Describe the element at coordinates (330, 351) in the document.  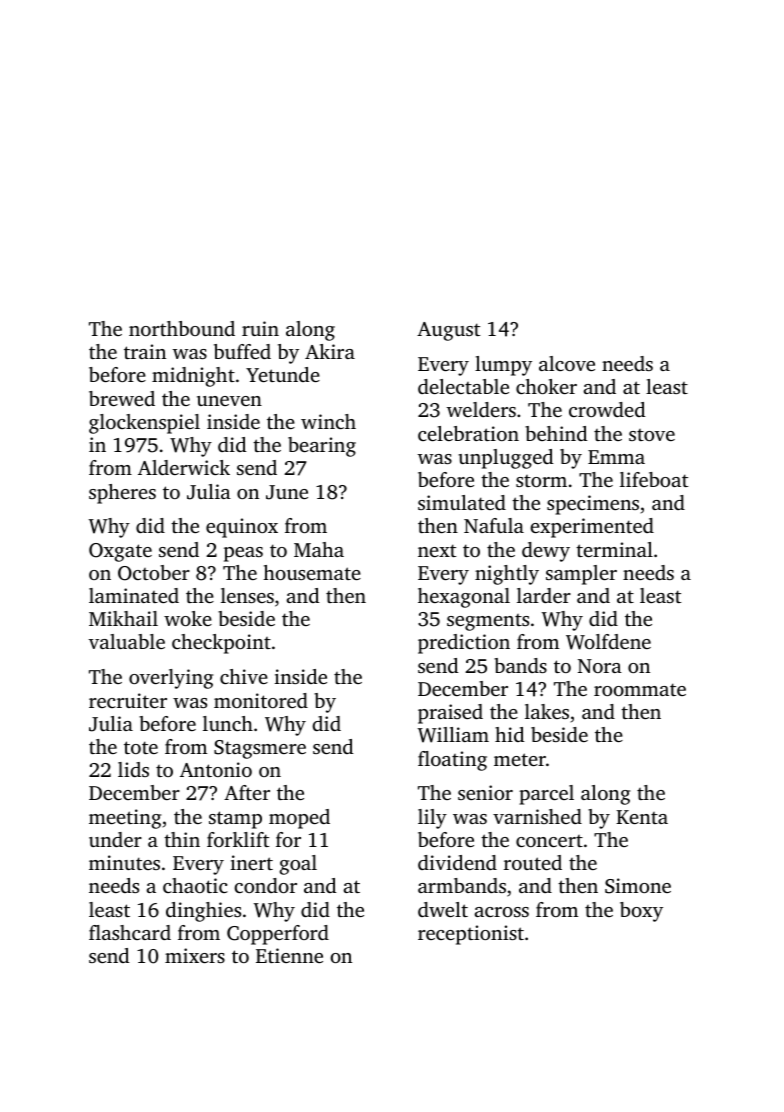
I see `Akira` at that location.
